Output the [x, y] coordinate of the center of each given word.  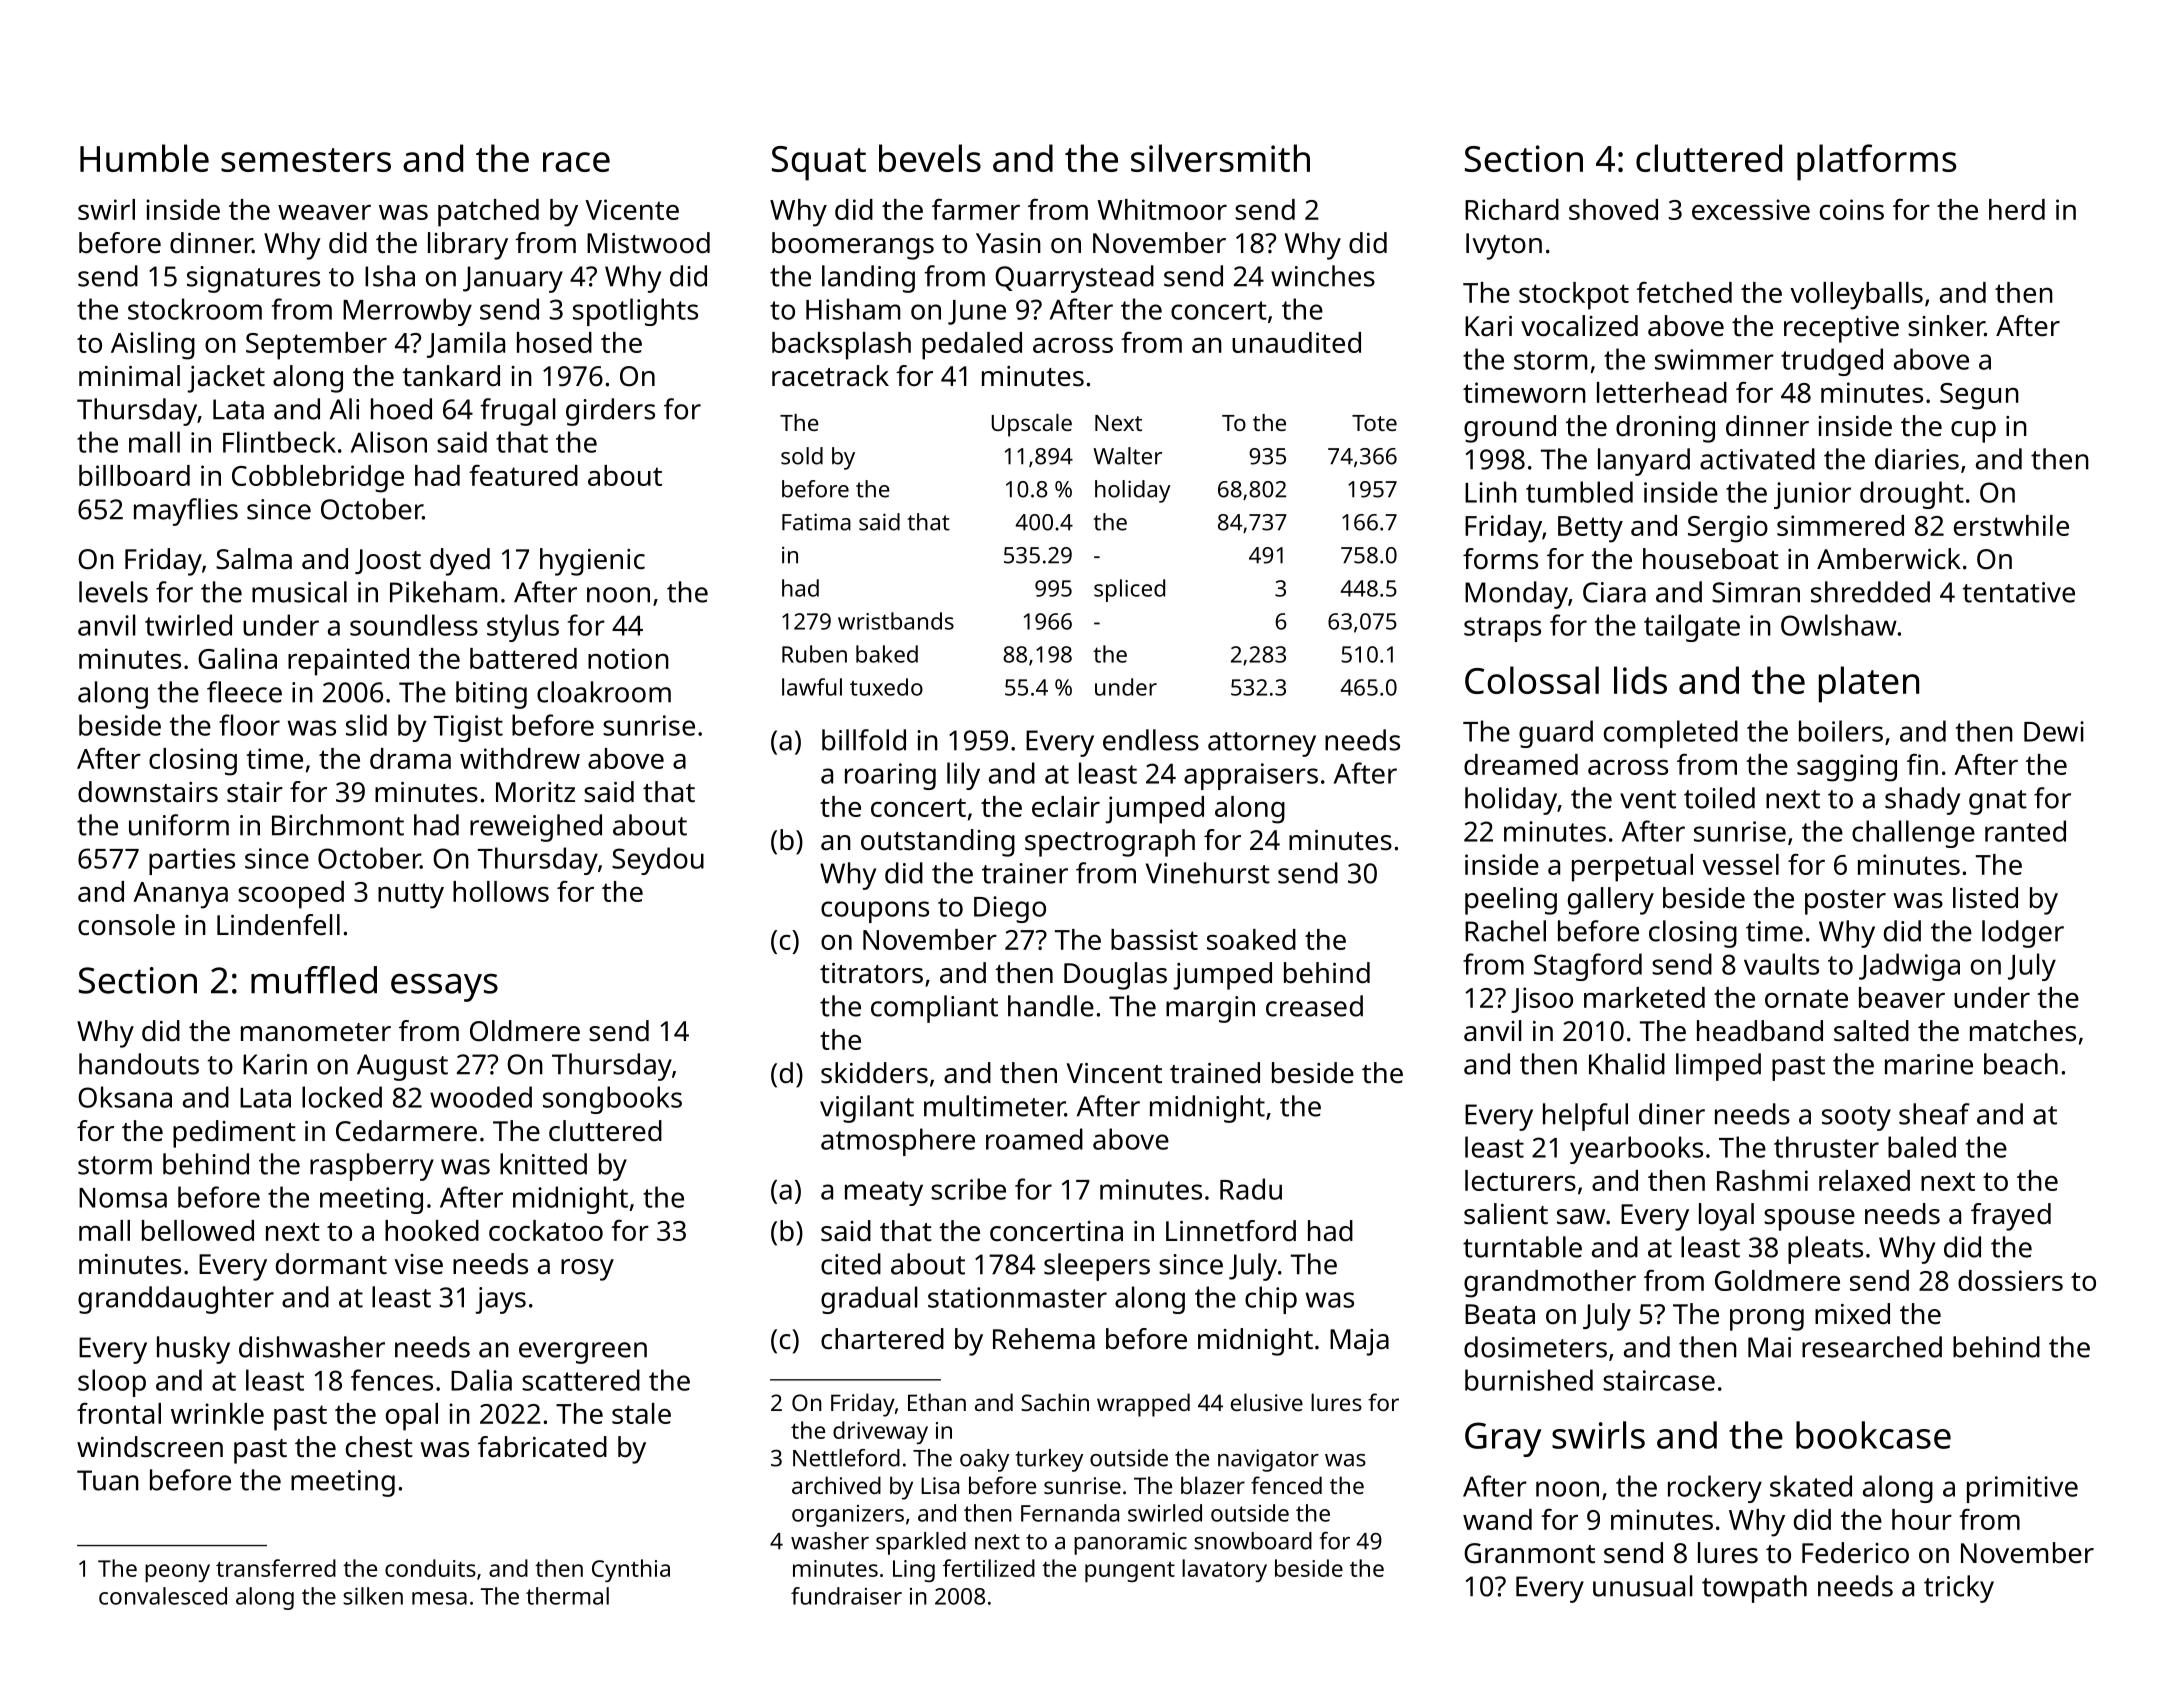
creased [1314, 1006]
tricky [1959, 1589]
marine [1929, 1064]
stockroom [195, 309]
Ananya [180, 895]
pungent [1130, 1571]
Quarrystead [1074, 279]
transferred [276, 1568]
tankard [451, 376]
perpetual [1632, 868]
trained [1215, 1073]
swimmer [1714, 359]
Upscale [1032, 425]
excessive [1751, 209]
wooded [481, 1097]
